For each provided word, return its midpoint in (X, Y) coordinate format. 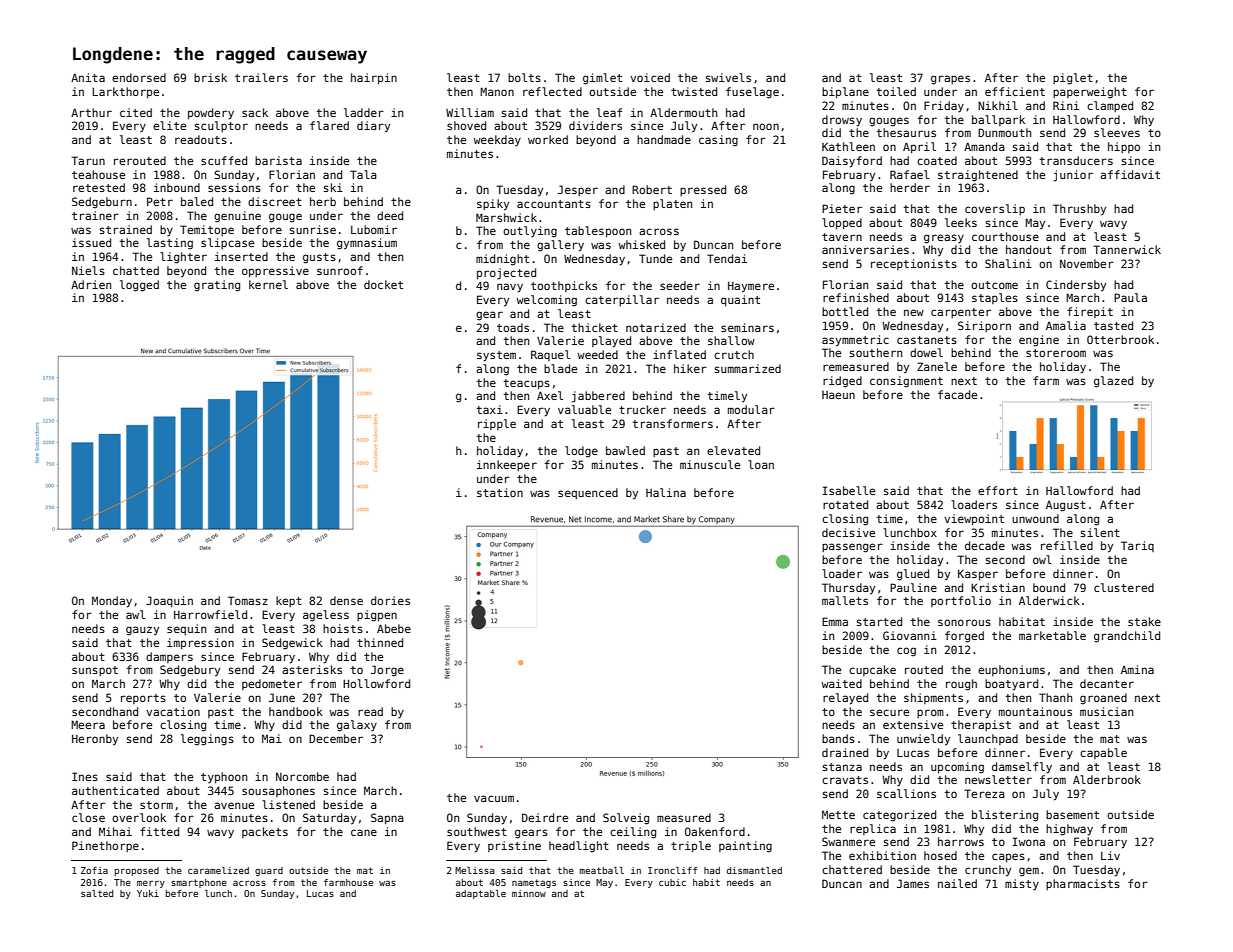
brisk (210, 77)
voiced (650, 77)
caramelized (218, 870)
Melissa (475, 870)
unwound (1035, 518)
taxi (489, 409)
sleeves (1117, 132)
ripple (497, 424)
